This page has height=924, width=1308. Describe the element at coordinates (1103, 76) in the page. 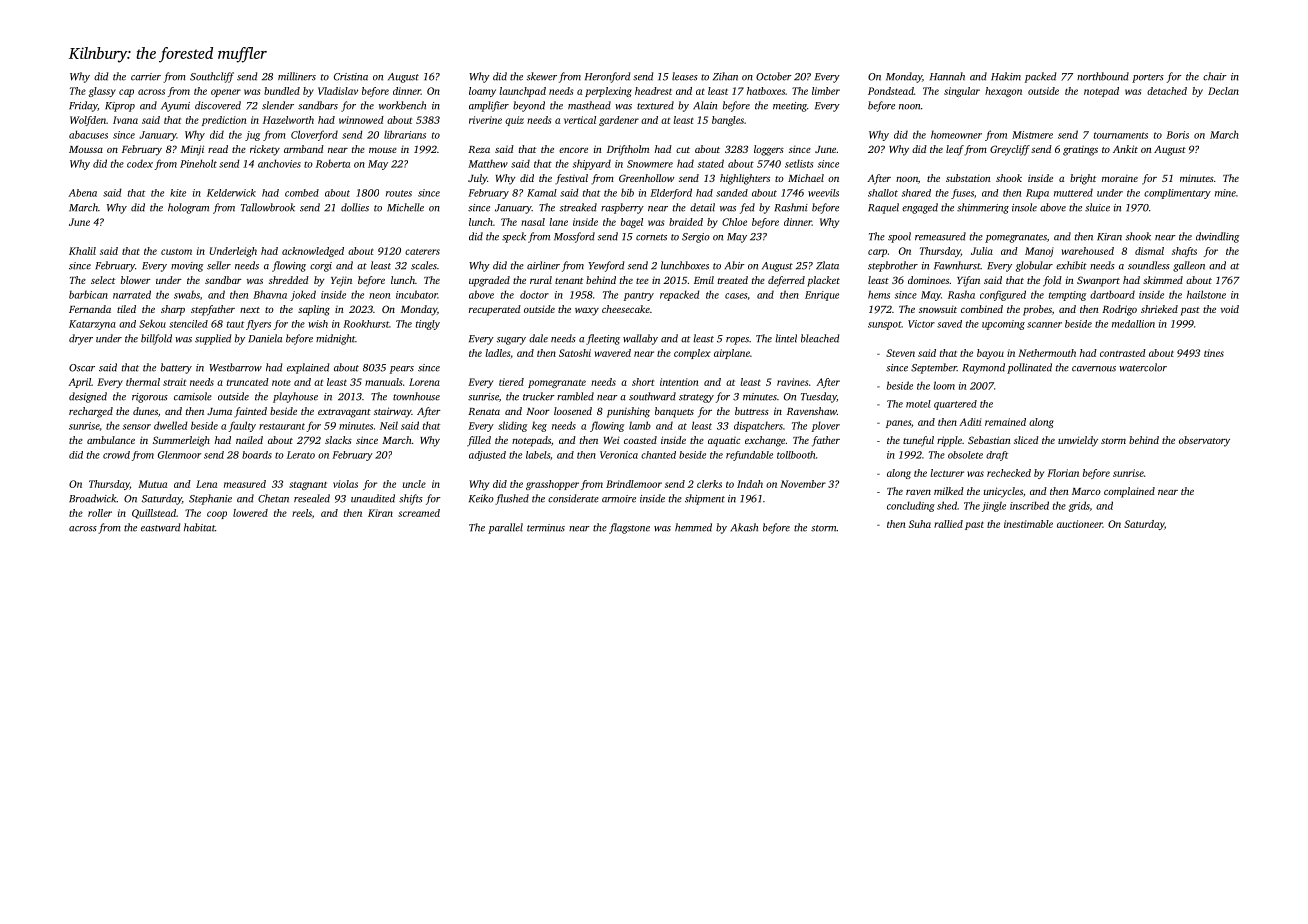

I see `northbound` at that location.
